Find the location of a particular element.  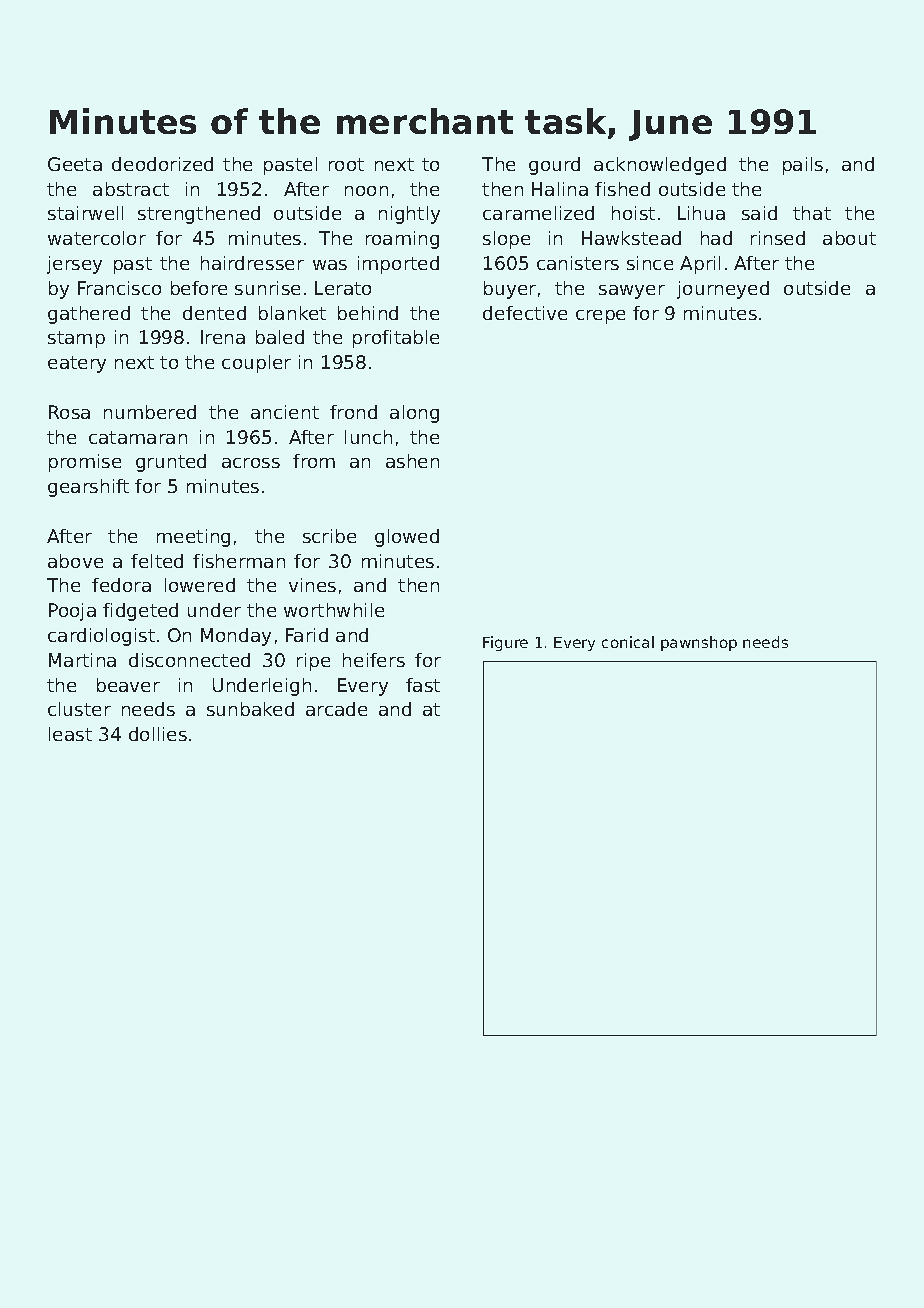

lunch is located at coordinates (368, 437).
